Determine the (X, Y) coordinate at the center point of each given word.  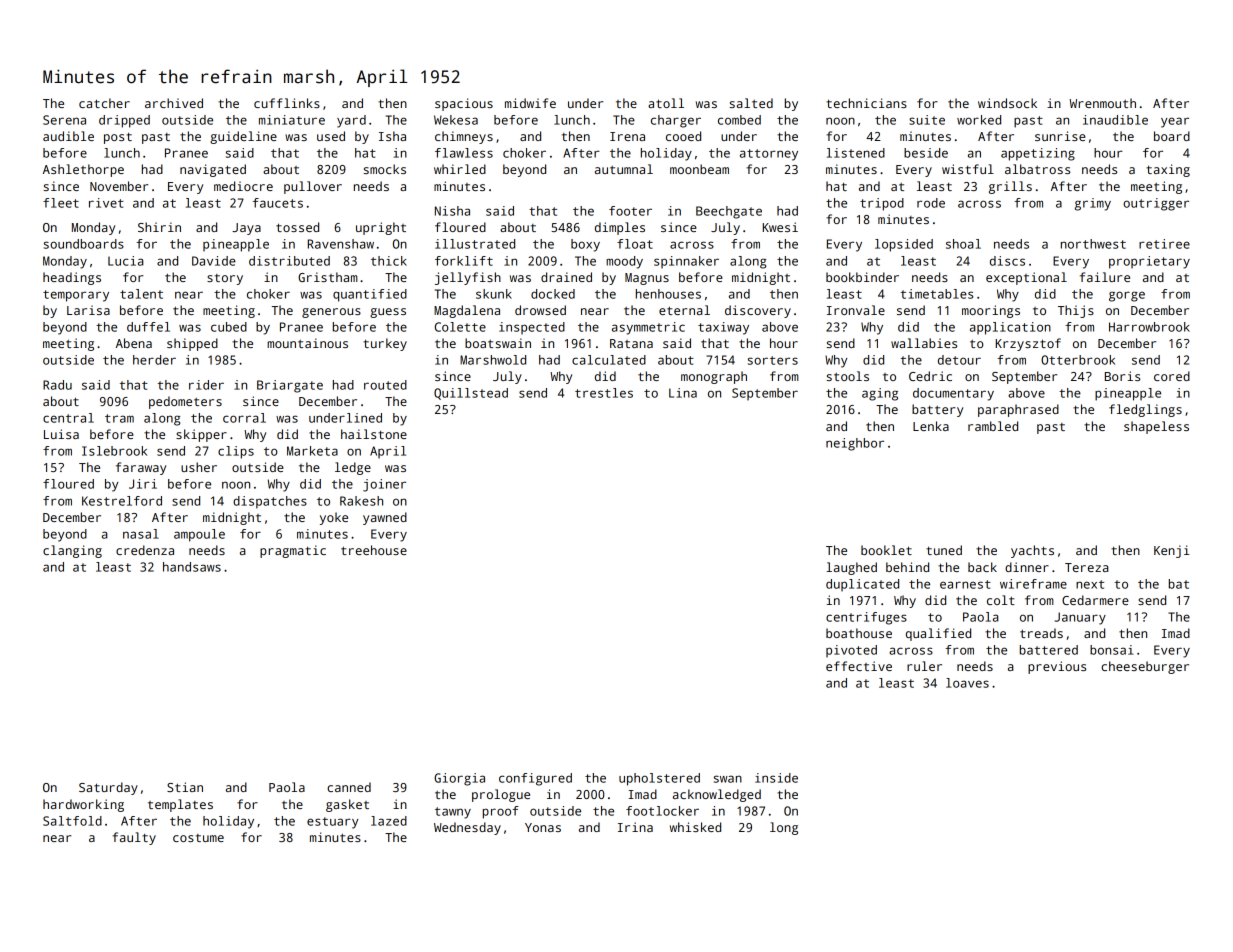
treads (1041, 633)
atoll (666, 103)
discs (1007, 261)
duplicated (862, 585)
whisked (695, 827)
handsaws (192, 567)
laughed (851, 568)
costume (198, 838)
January (1080, 618)
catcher (104, 103)
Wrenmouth (1102, 103)
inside (776, 778)
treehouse (374, 550)
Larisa (88, 310)
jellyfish (468, 278)
